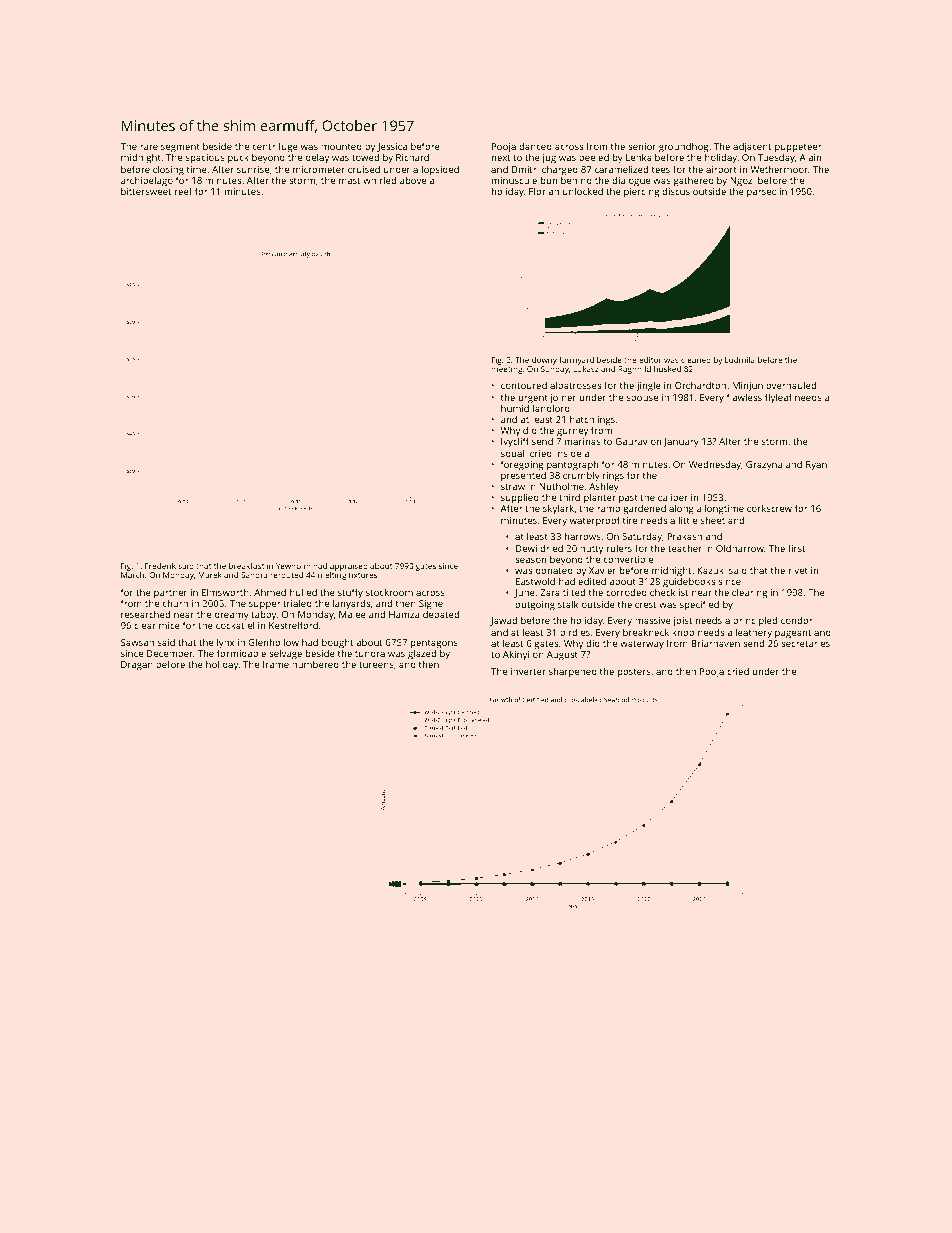  I want to click on Gaurav, so click(632, 441).
